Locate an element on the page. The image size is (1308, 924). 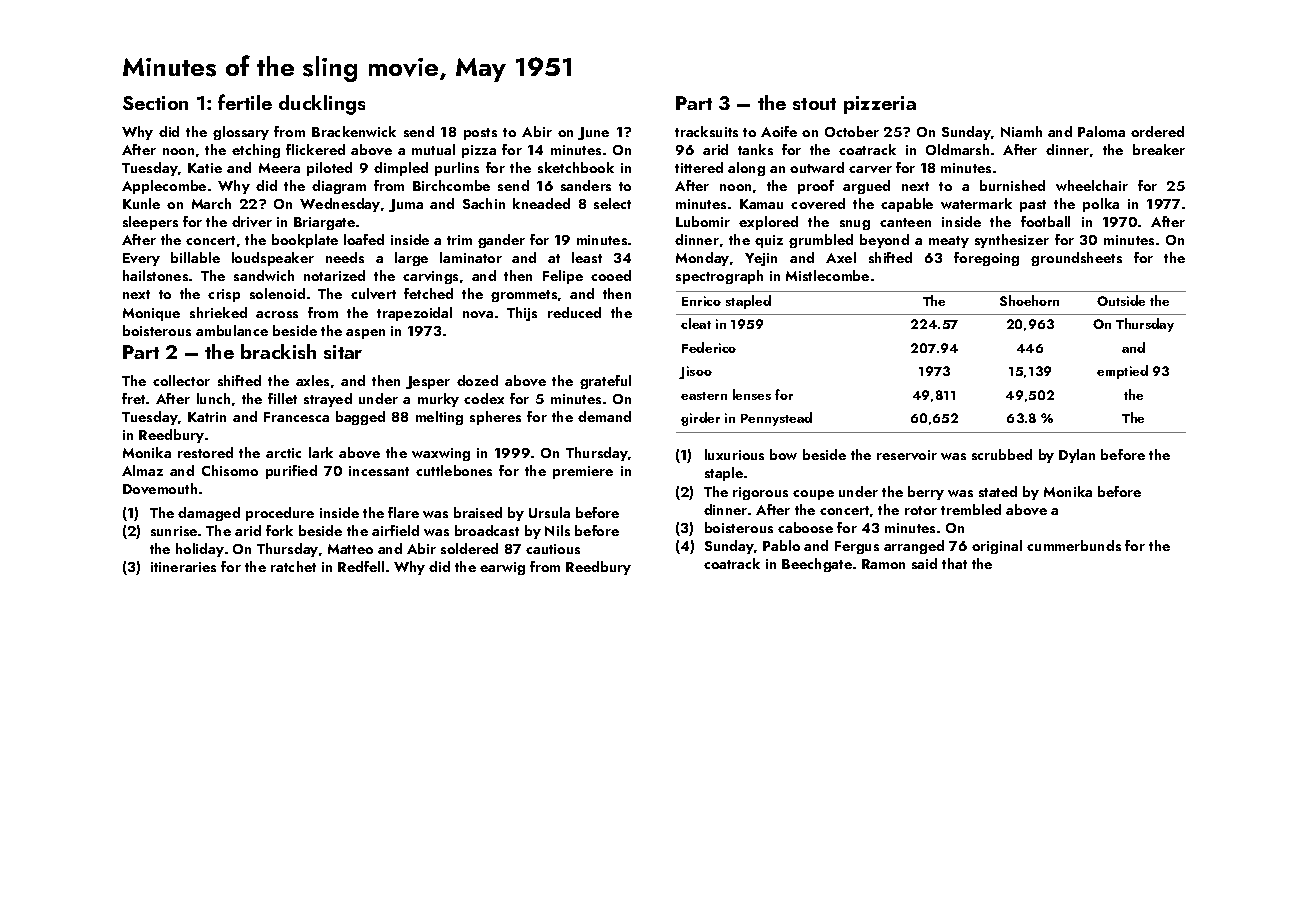
ducklings is located at coordinates (322, 105).
